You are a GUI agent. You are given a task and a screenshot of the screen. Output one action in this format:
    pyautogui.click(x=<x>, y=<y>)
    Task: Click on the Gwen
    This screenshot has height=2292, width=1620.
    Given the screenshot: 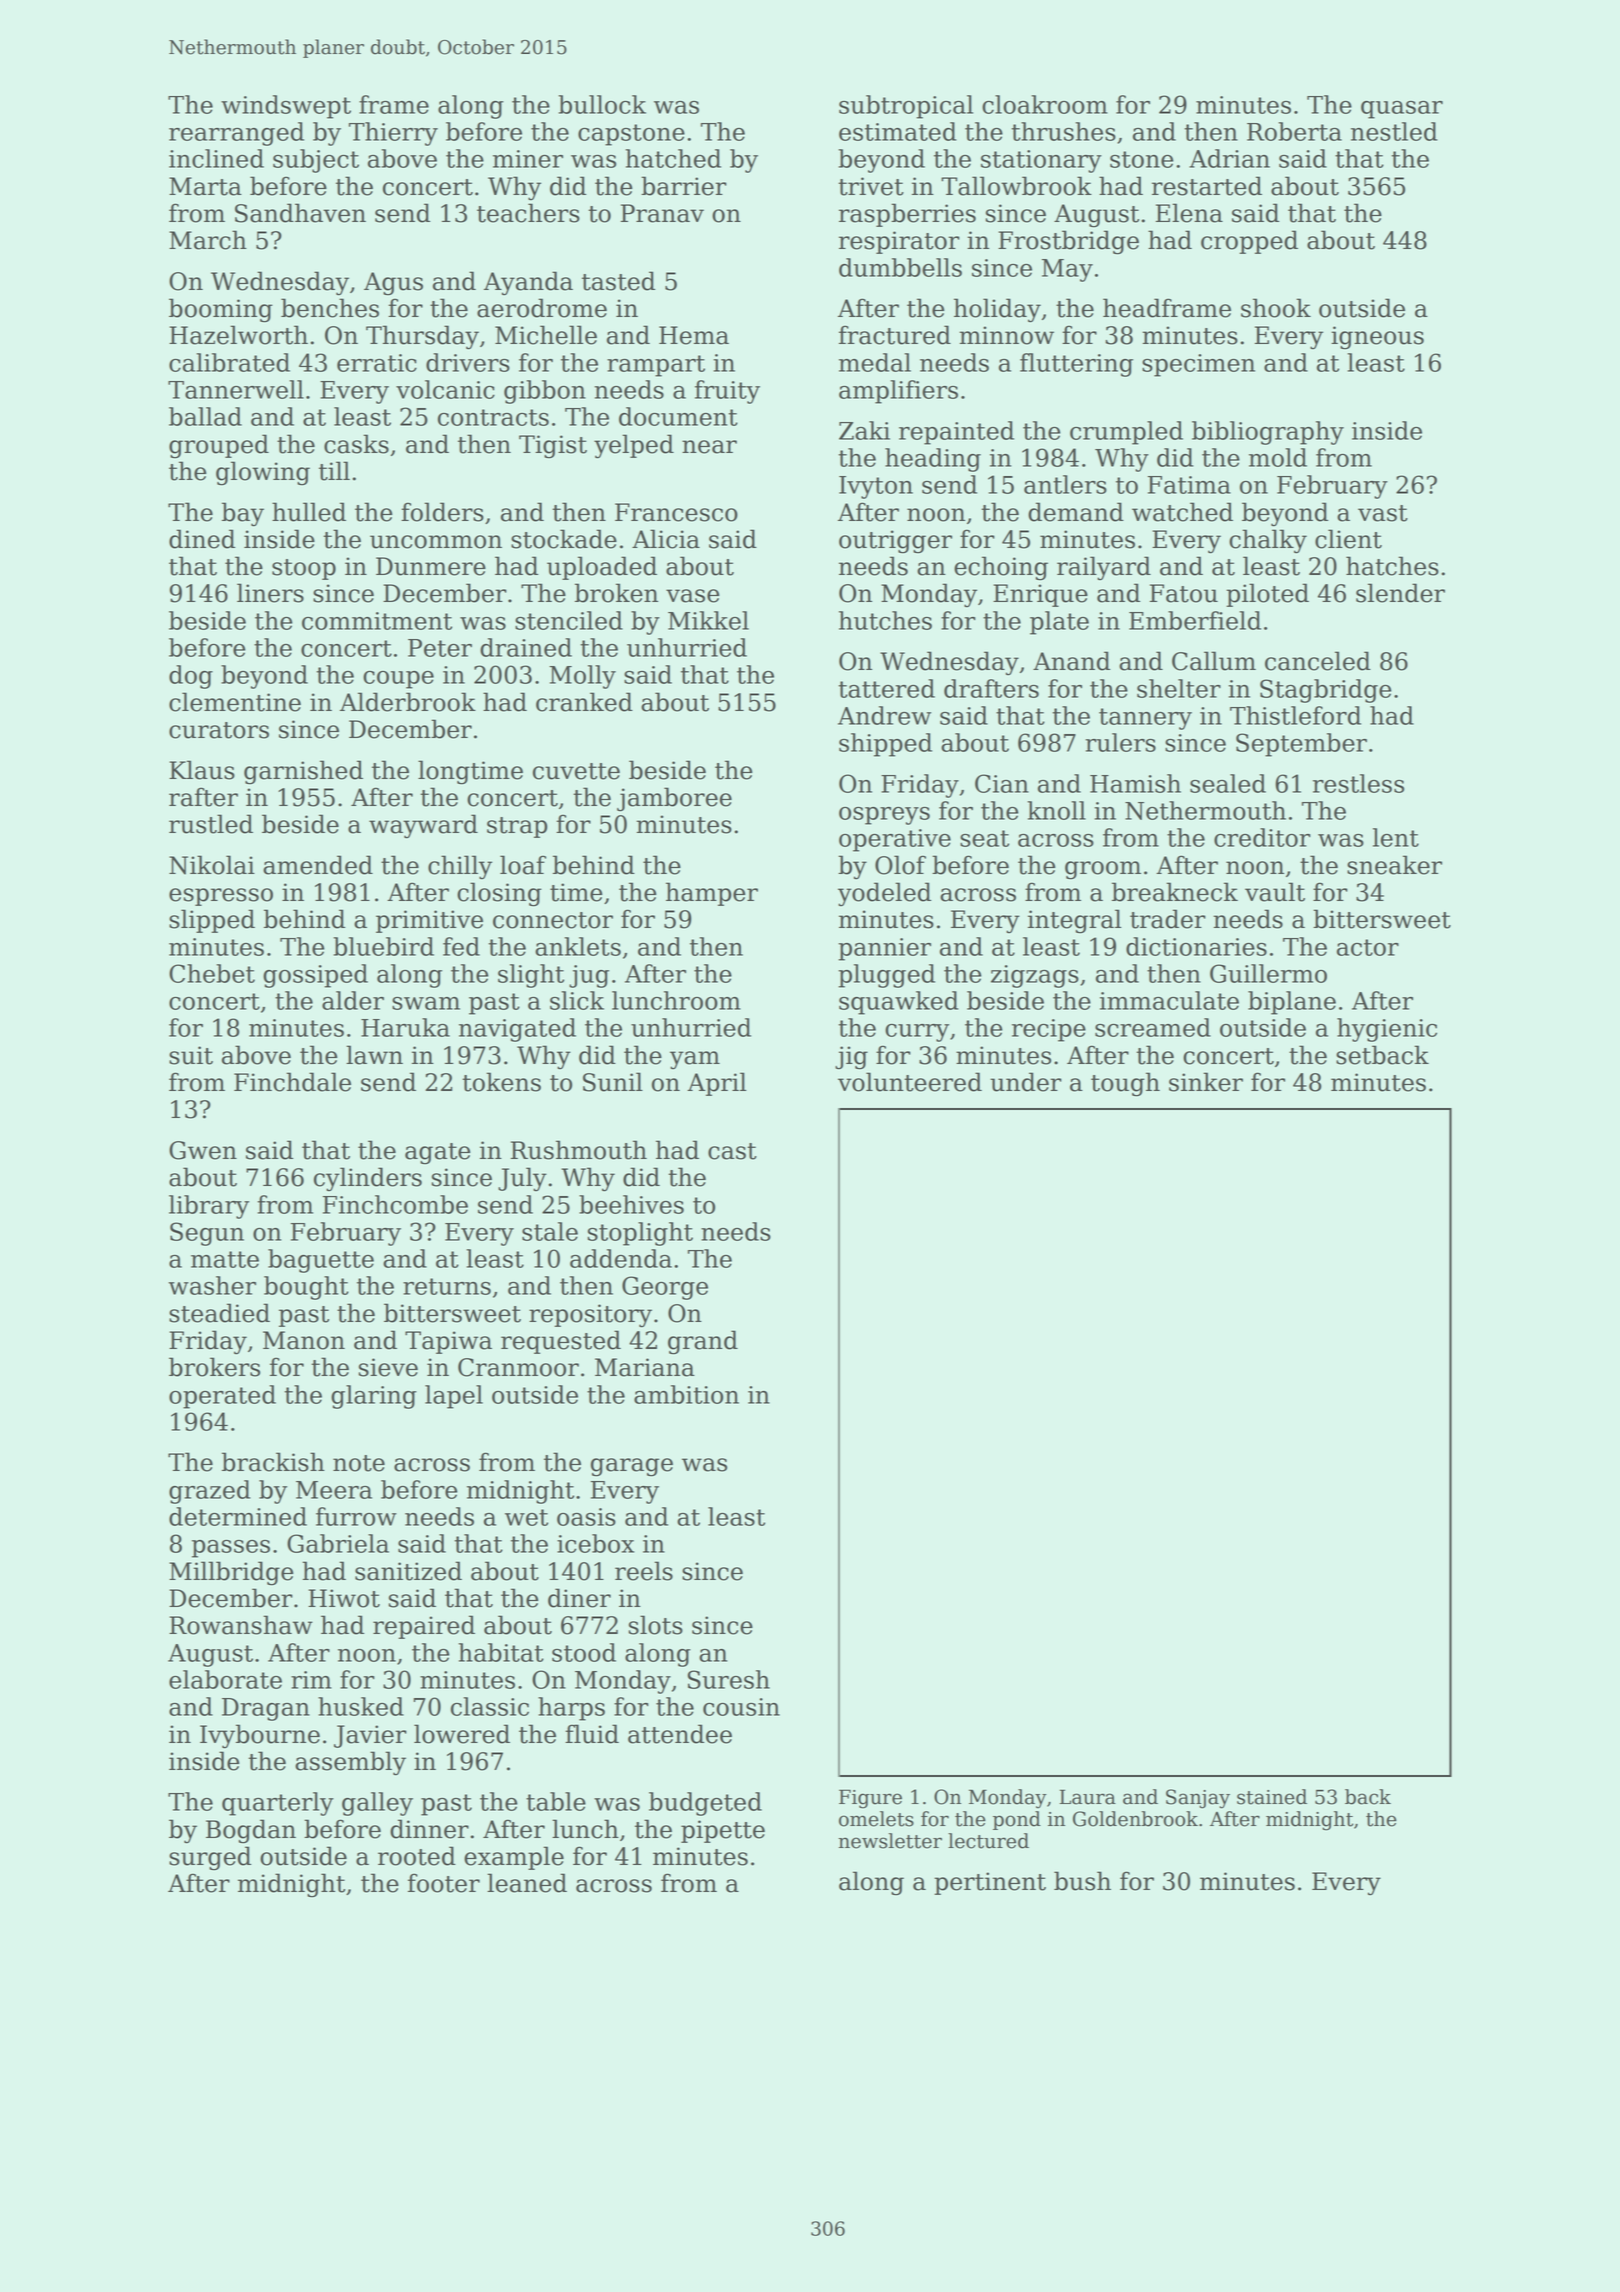 What is the action you would take?
    pyautogui.click(x=203, y=1150)
